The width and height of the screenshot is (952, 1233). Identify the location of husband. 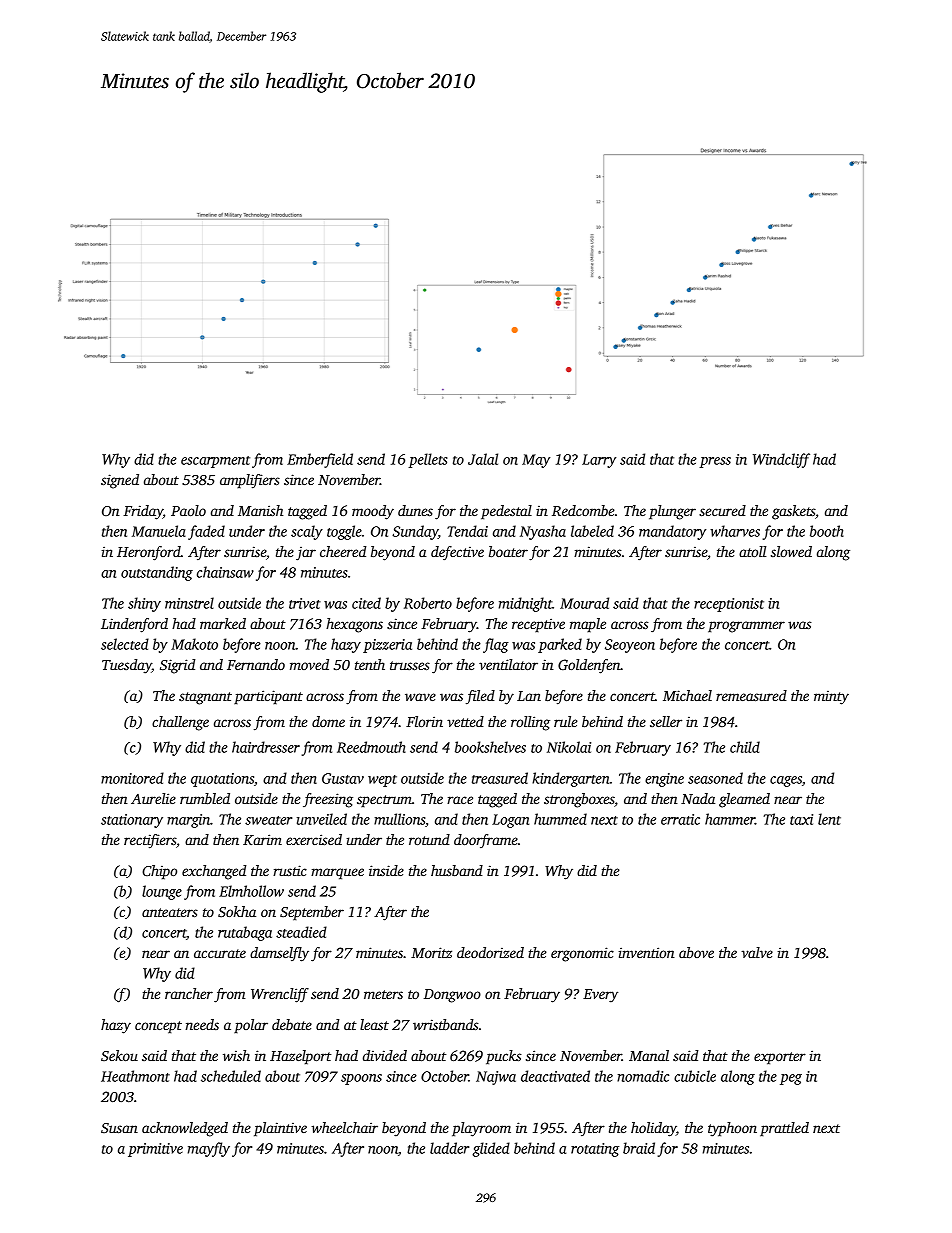
(457, 870).
